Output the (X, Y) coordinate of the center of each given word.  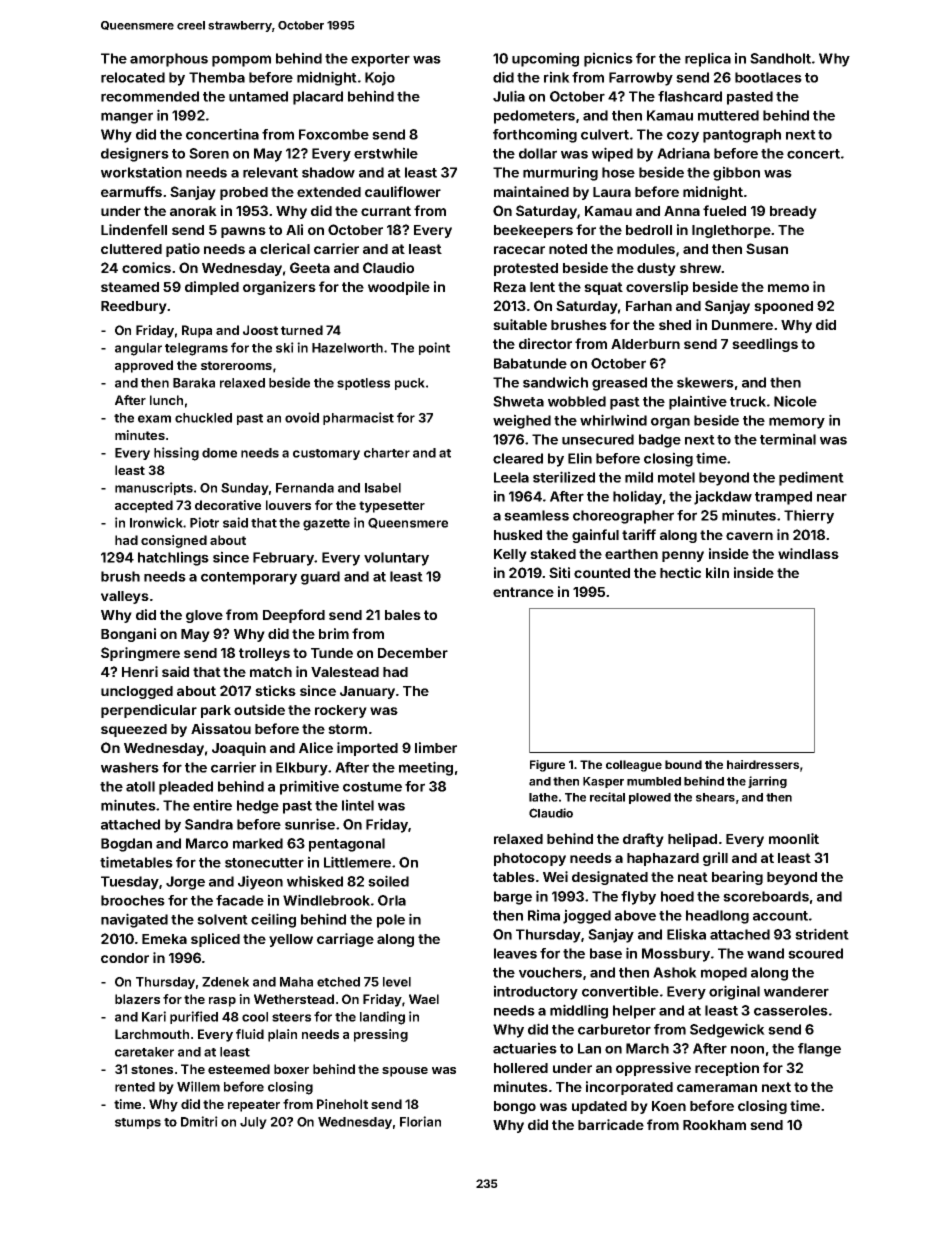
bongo (515, 1107)
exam (154, 419)
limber (436, 747)
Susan (767, 248)
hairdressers (763, 764)
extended (329, 192)
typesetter (392, 507)
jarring (767, 782)
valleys (125, 597)
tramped (783, 498)
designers (135, 154)
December (413, 653)
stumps (138, 1123)
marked (258, 843)
